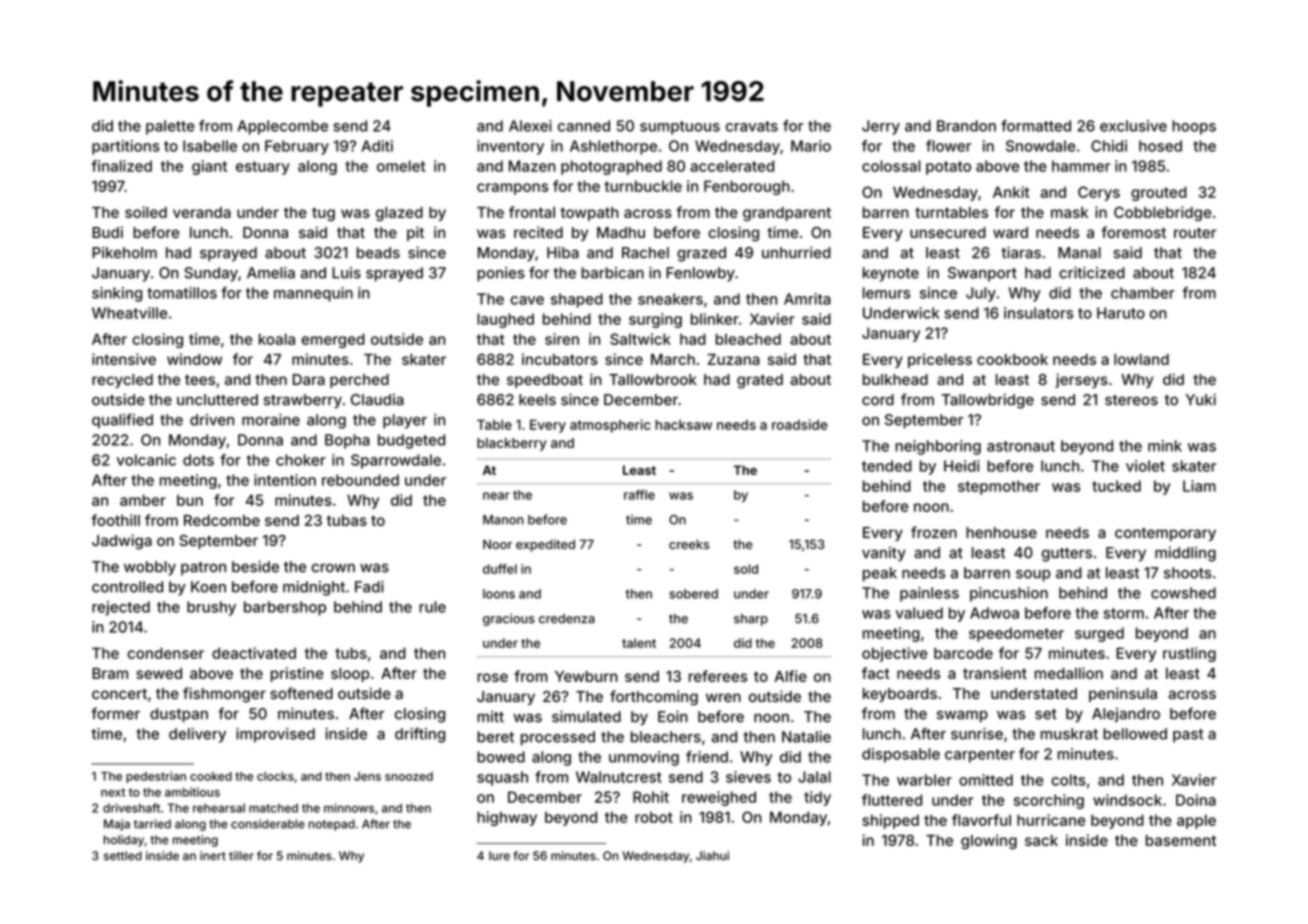  What do you see at coordinates (878, 400) in the document?
I see `cord` at bounding box center [878, 400].
